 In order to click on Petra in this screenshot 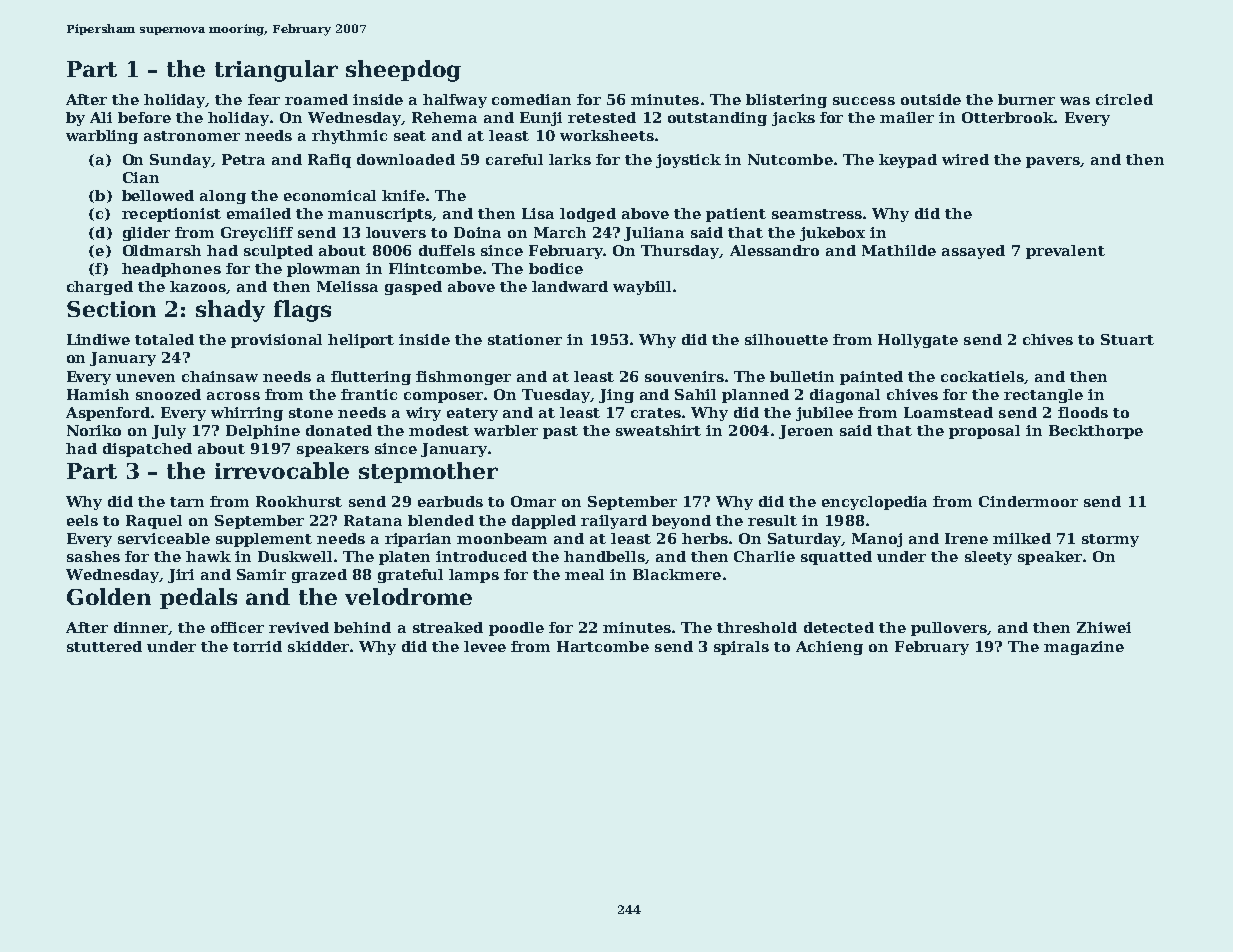, I will do `click(243, 159)`.
